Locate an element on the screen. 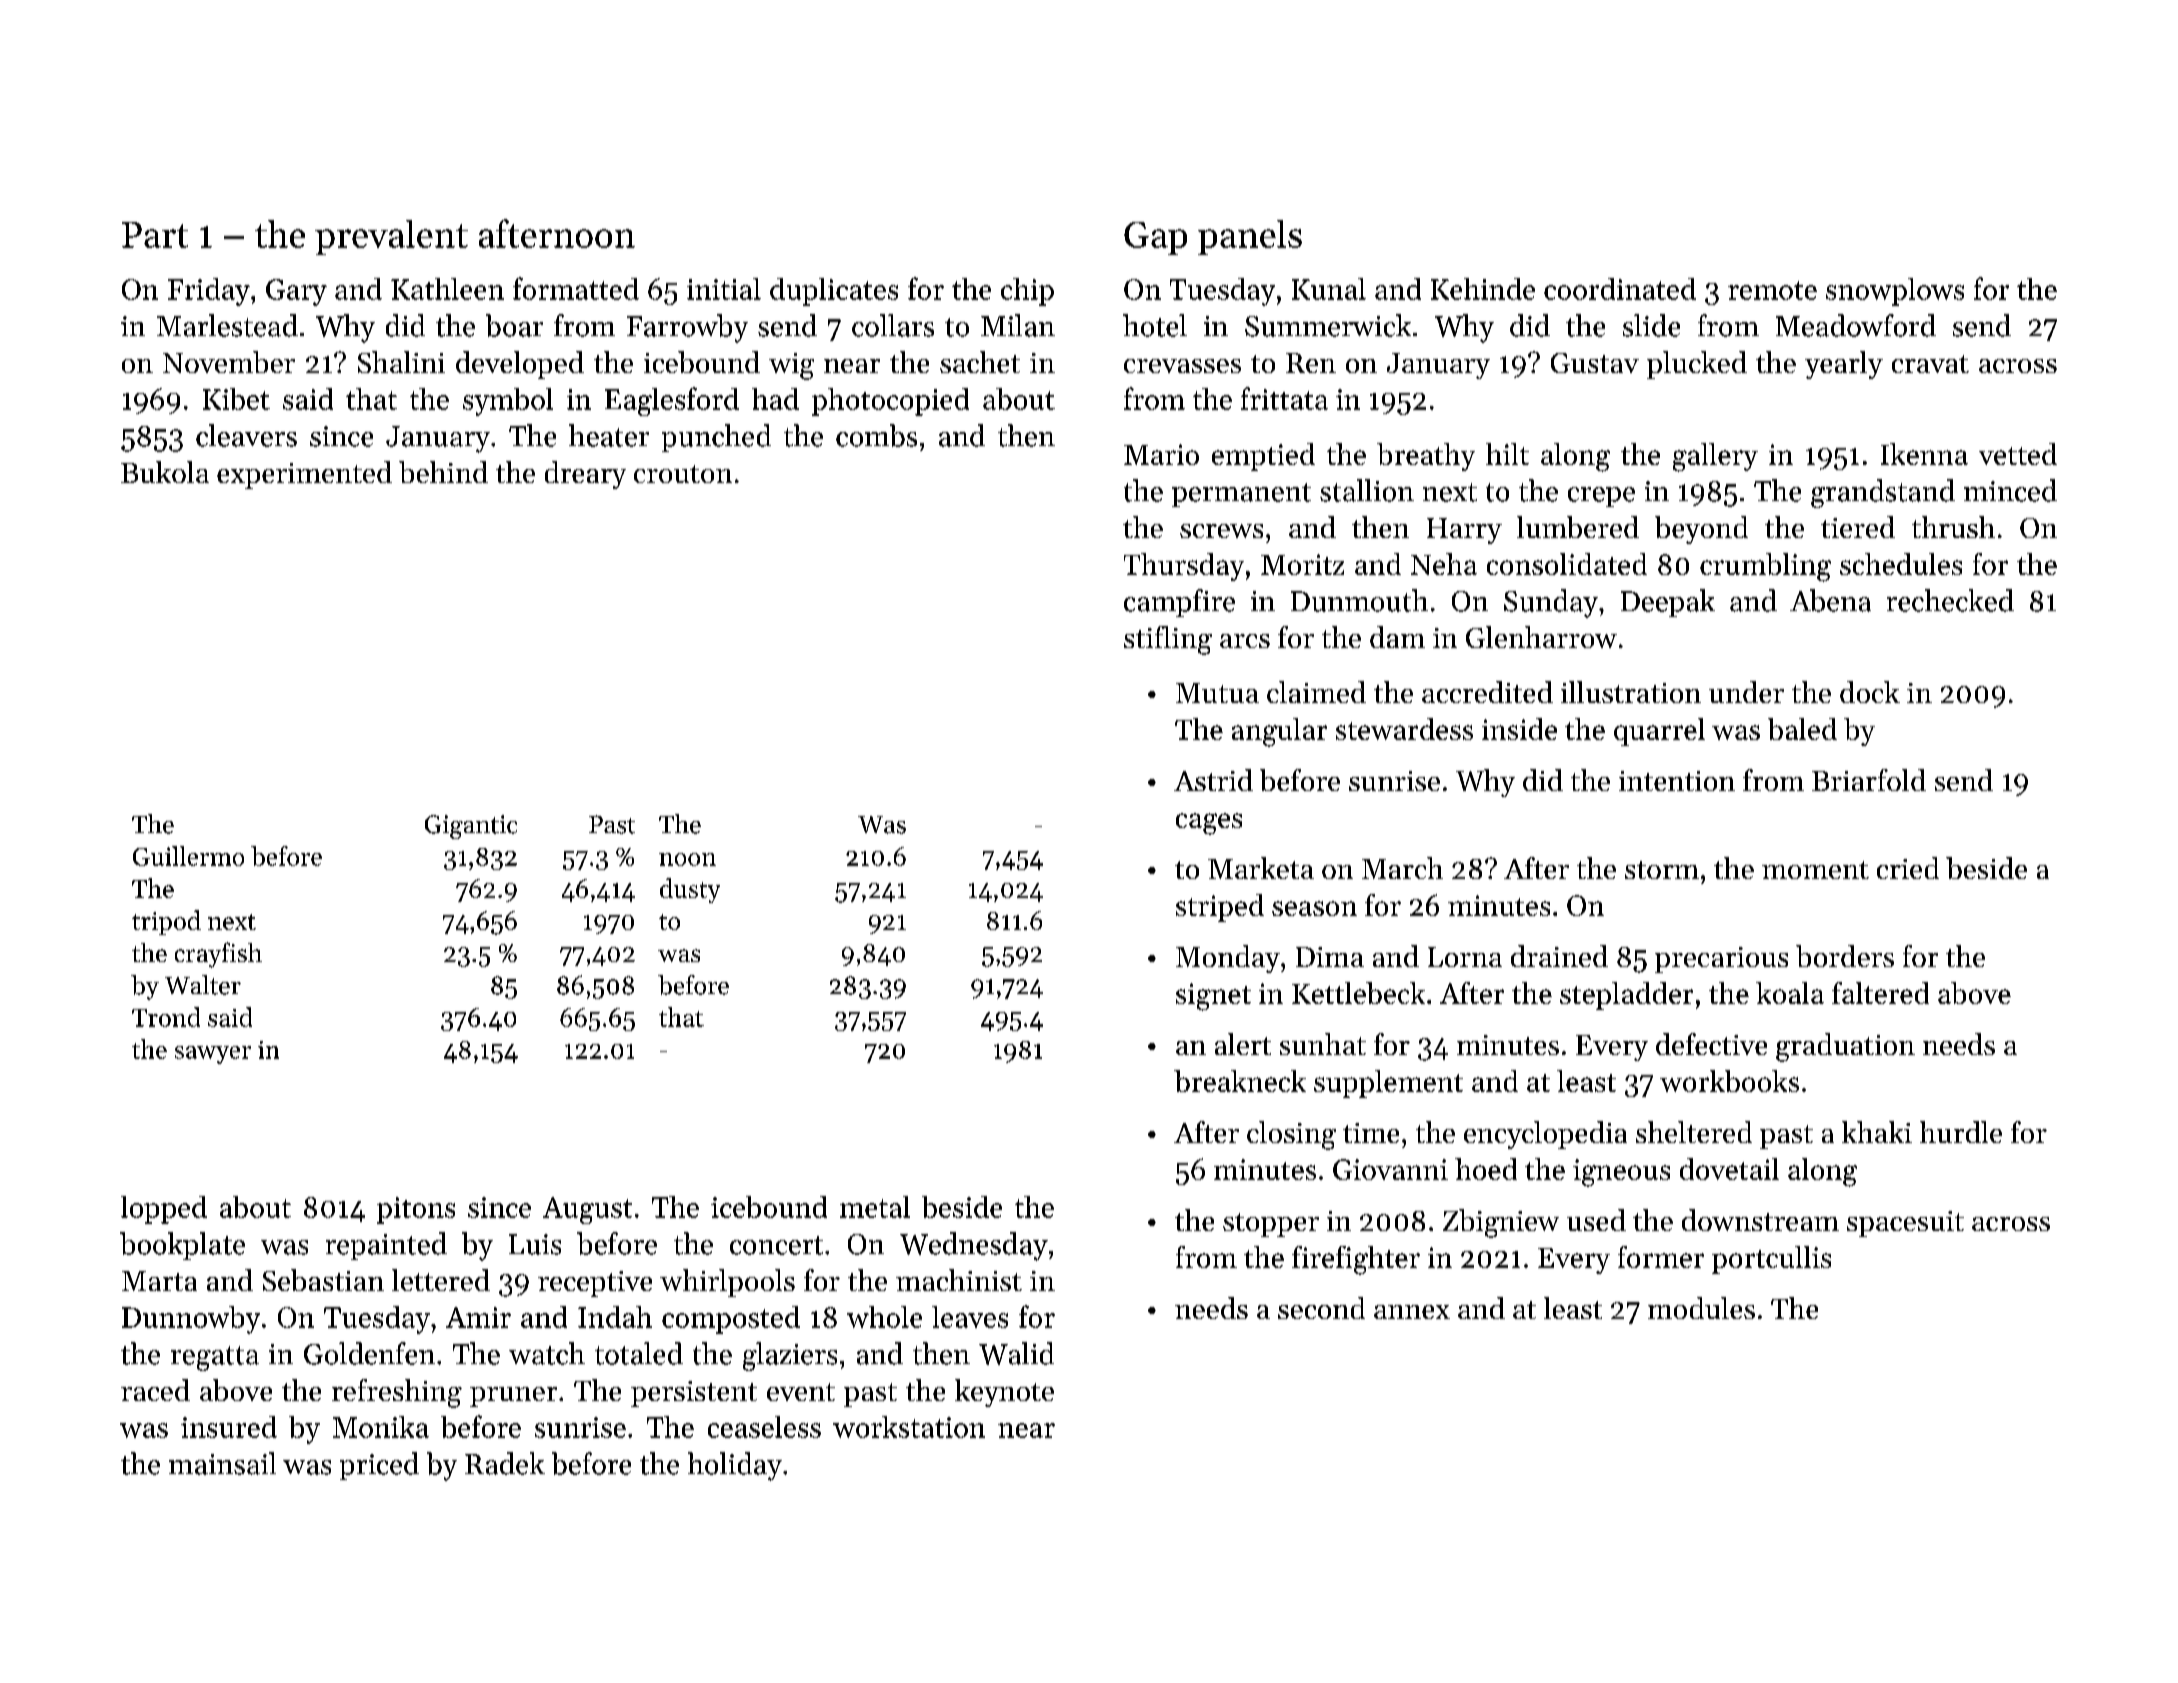  Part is located at coordinates (155, 235).
